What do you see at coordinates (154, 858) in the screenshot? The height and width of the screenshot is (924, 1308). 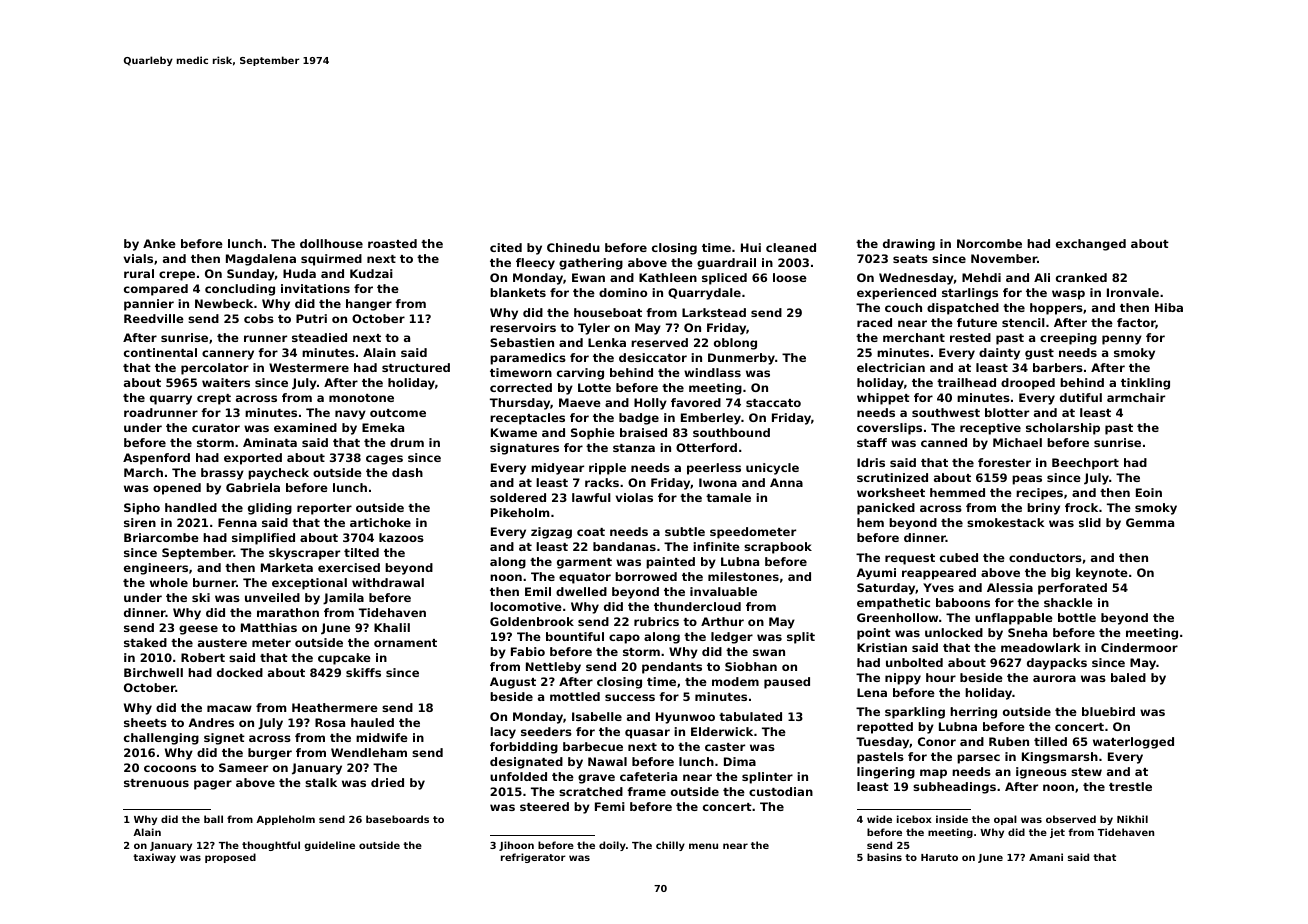 I see `taxiway` at bounding box center [154, 858].
